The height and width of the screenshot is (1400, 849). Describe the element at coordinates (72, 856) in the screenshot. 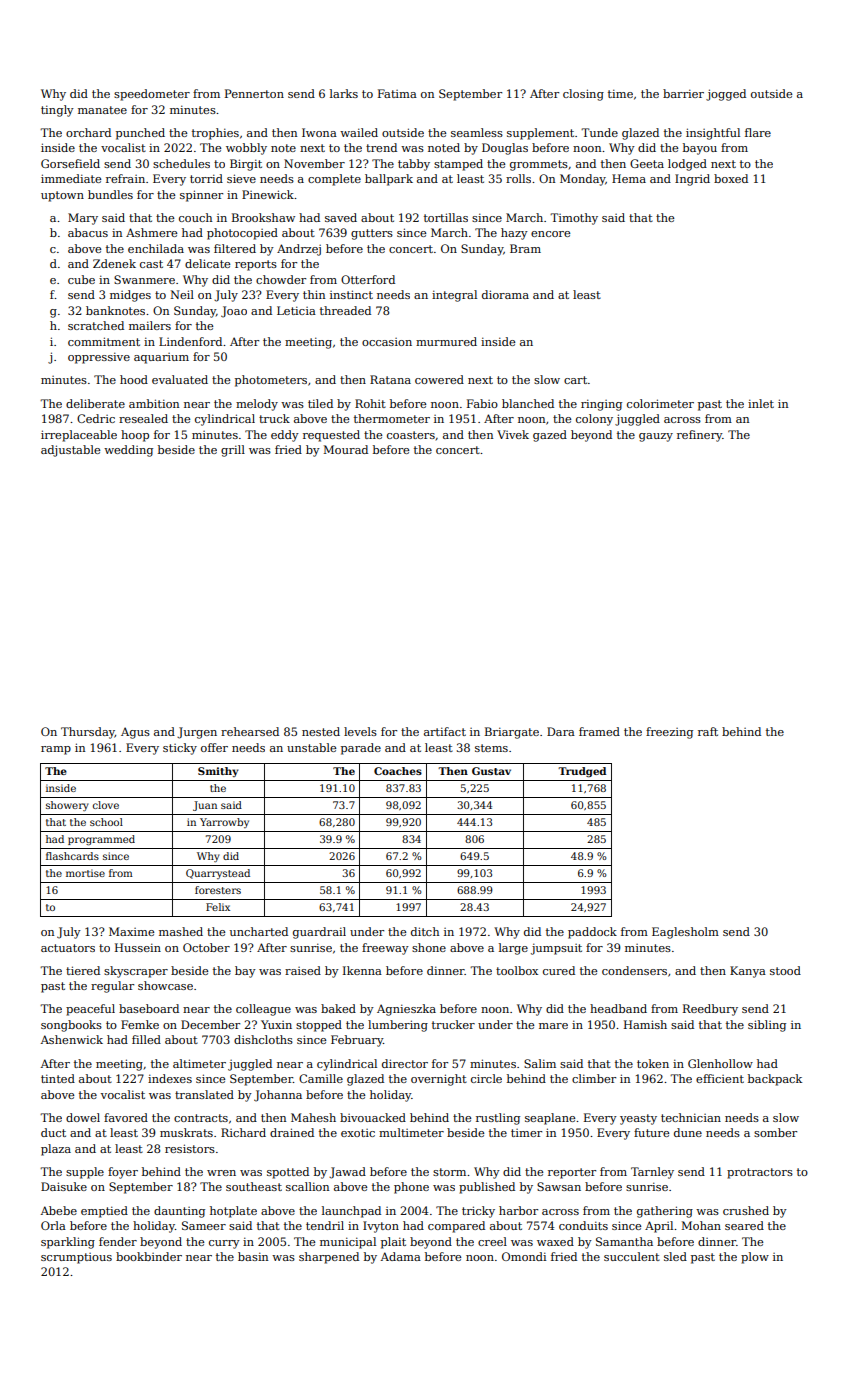

I see `flashcards` at that location.
